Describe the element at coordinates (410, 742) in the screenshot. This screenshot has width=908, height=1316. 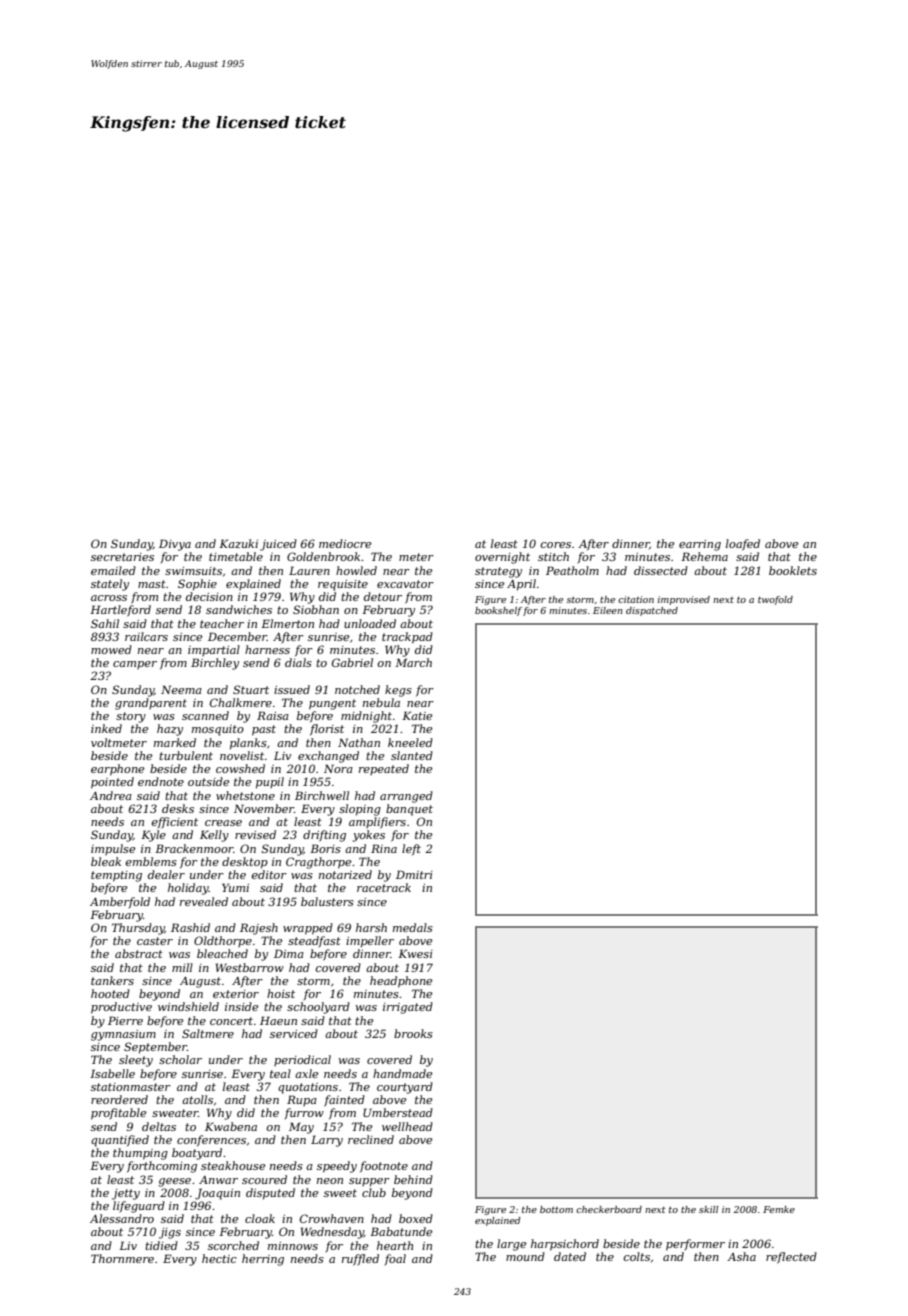
I see `kneeled` at that location.
